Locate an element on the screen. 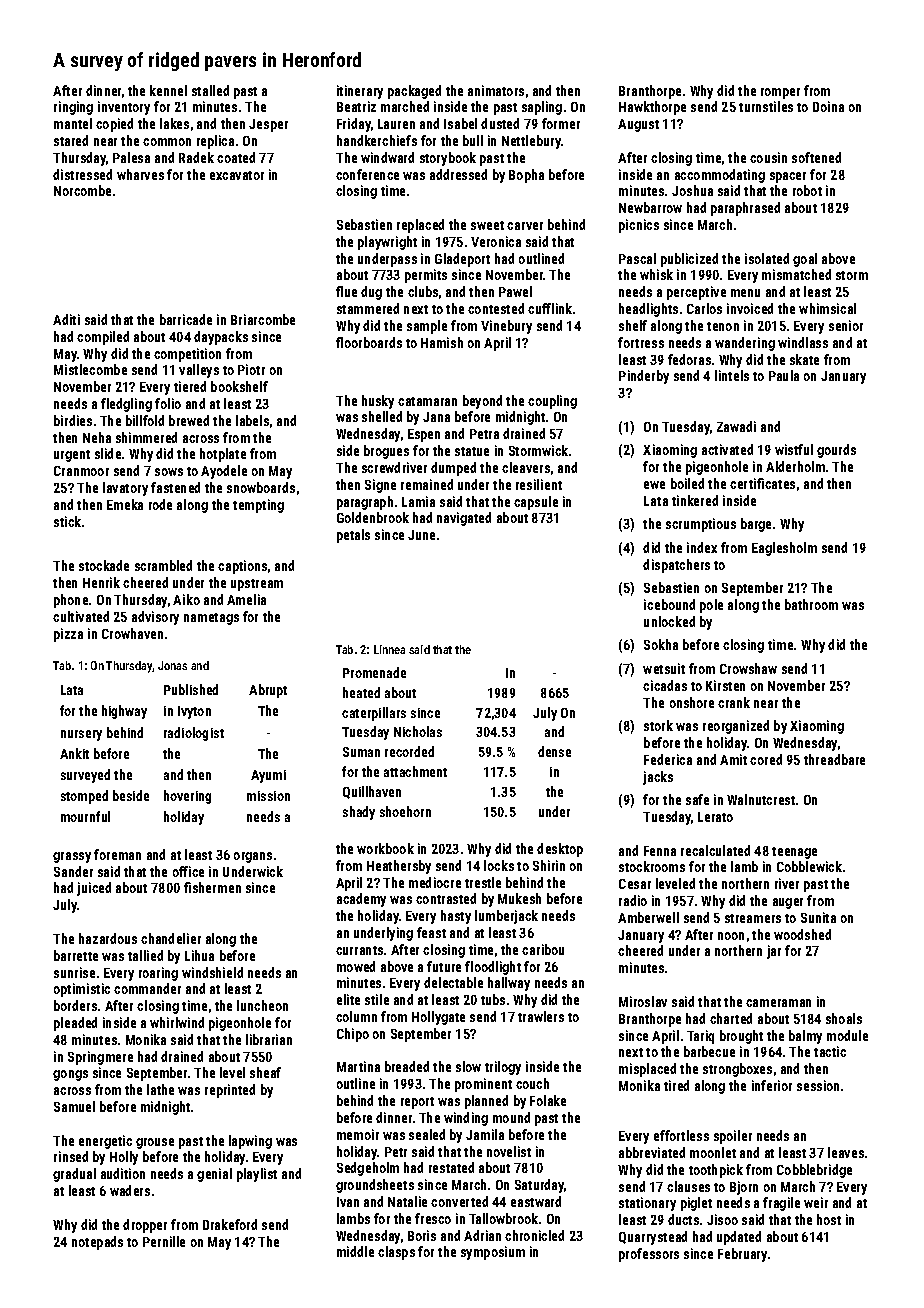  gourds is located at coordinates (836, 451).
